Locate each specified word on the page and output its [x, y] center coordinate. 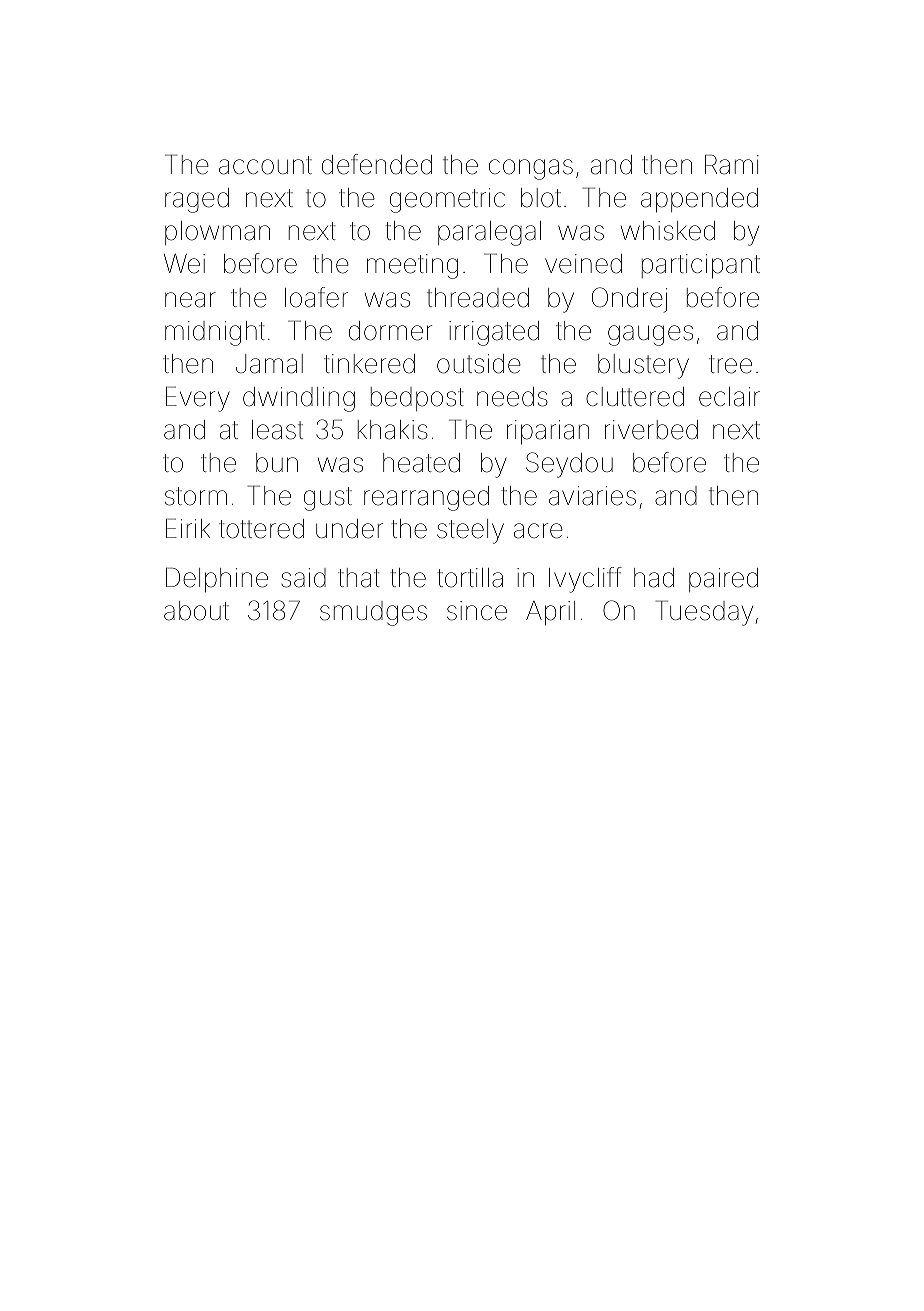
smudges [373, 613]
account [265, 165]
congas [531, 169]
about [196, 611]
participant [701, 266]
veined [583, 264]
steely [470, 531]
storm [196, 496]
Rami [732, 165]
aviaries [592, 496]
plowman [217, 233]
